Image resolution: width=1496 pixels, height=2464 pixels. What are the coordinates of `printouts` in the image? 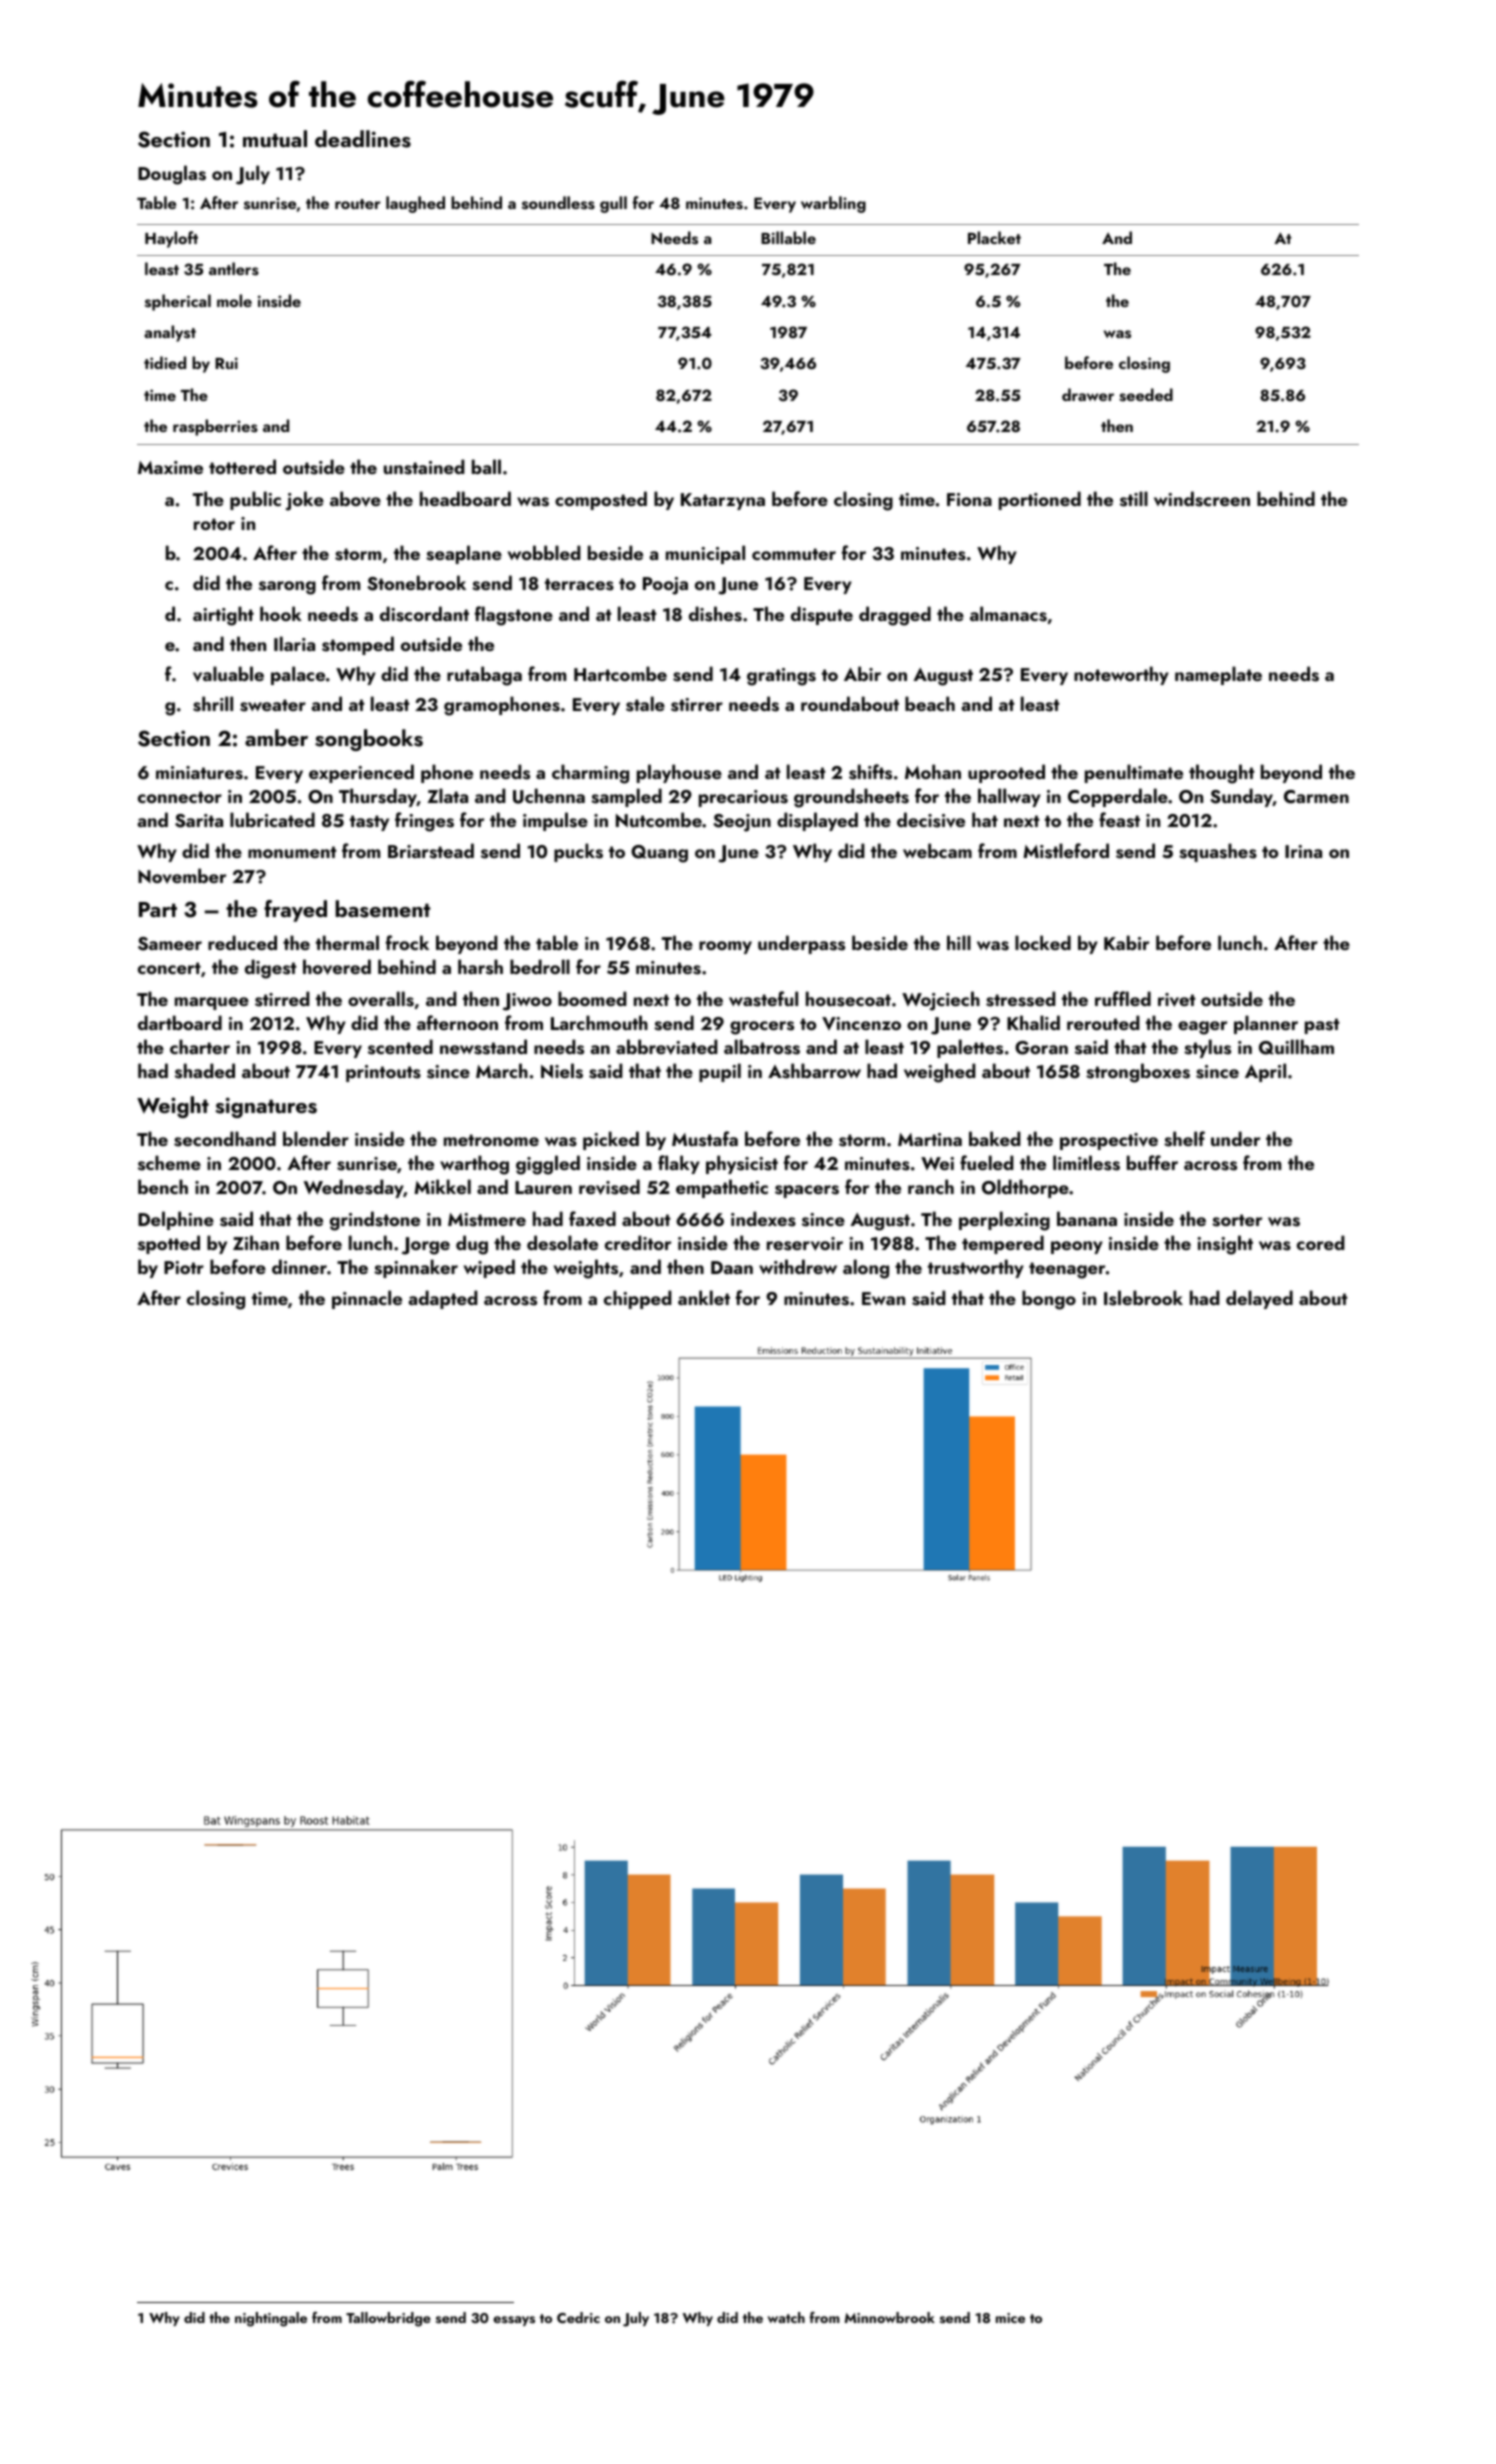 It's located at (383, 1073).
